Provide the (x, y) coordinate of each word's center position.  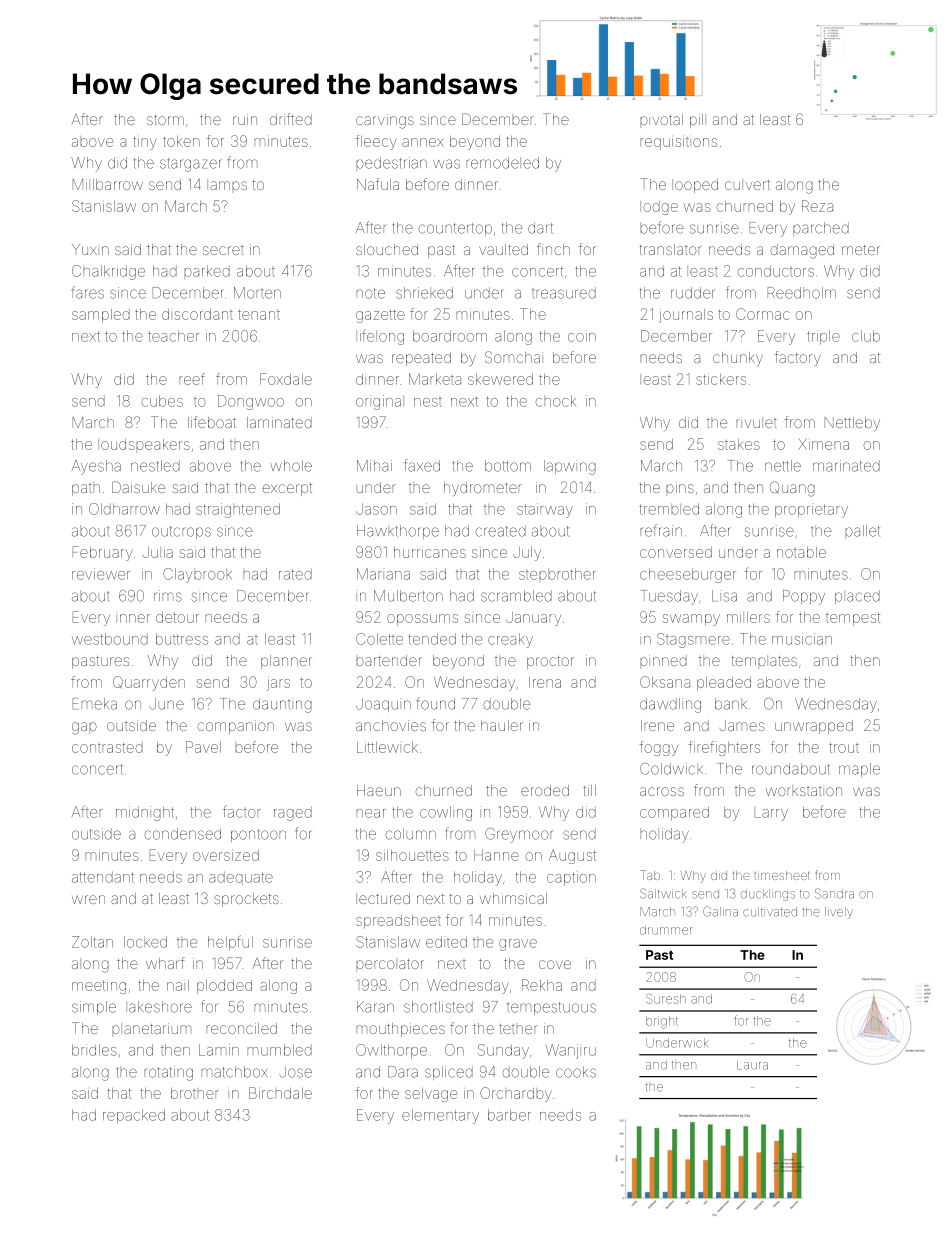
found (436, 703)
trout (844, 747)
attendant (103, 877)
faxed (422, 465)
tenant (259, 314)
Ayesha (96, 467)
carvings (385, 121)
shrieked (424, 293)
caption (571, 878)
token (181, 141)
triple (823, 337)
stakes (739, 444)
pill (698, 121)
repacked (134, 1116)
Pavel (203, 747)
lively (839, 913)
